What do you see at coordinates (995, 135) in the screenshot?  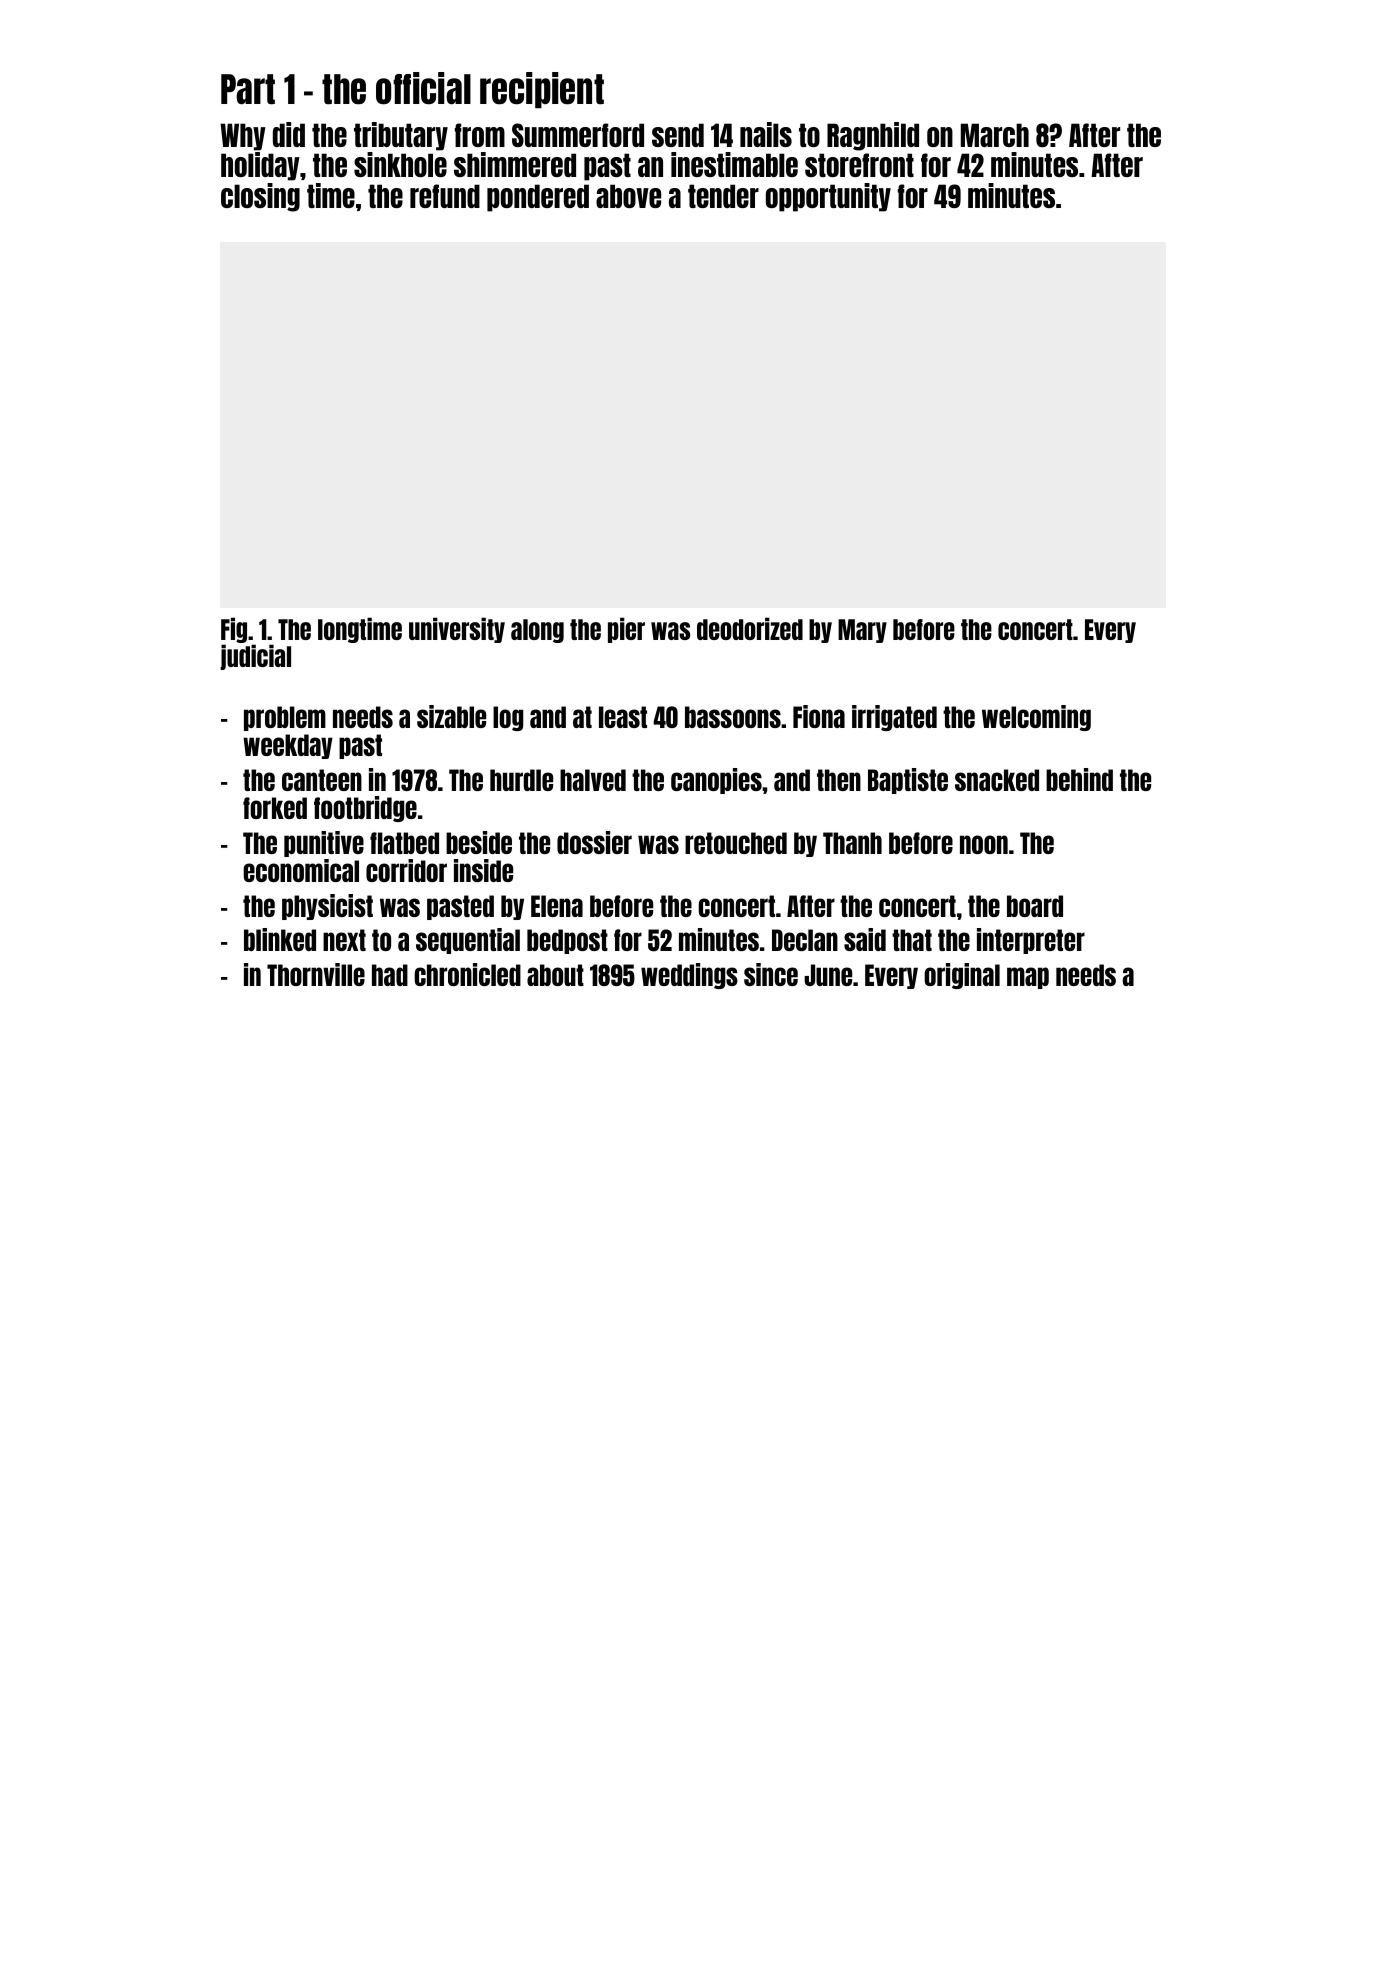 I see `March` at bounding box center [995, 135].
